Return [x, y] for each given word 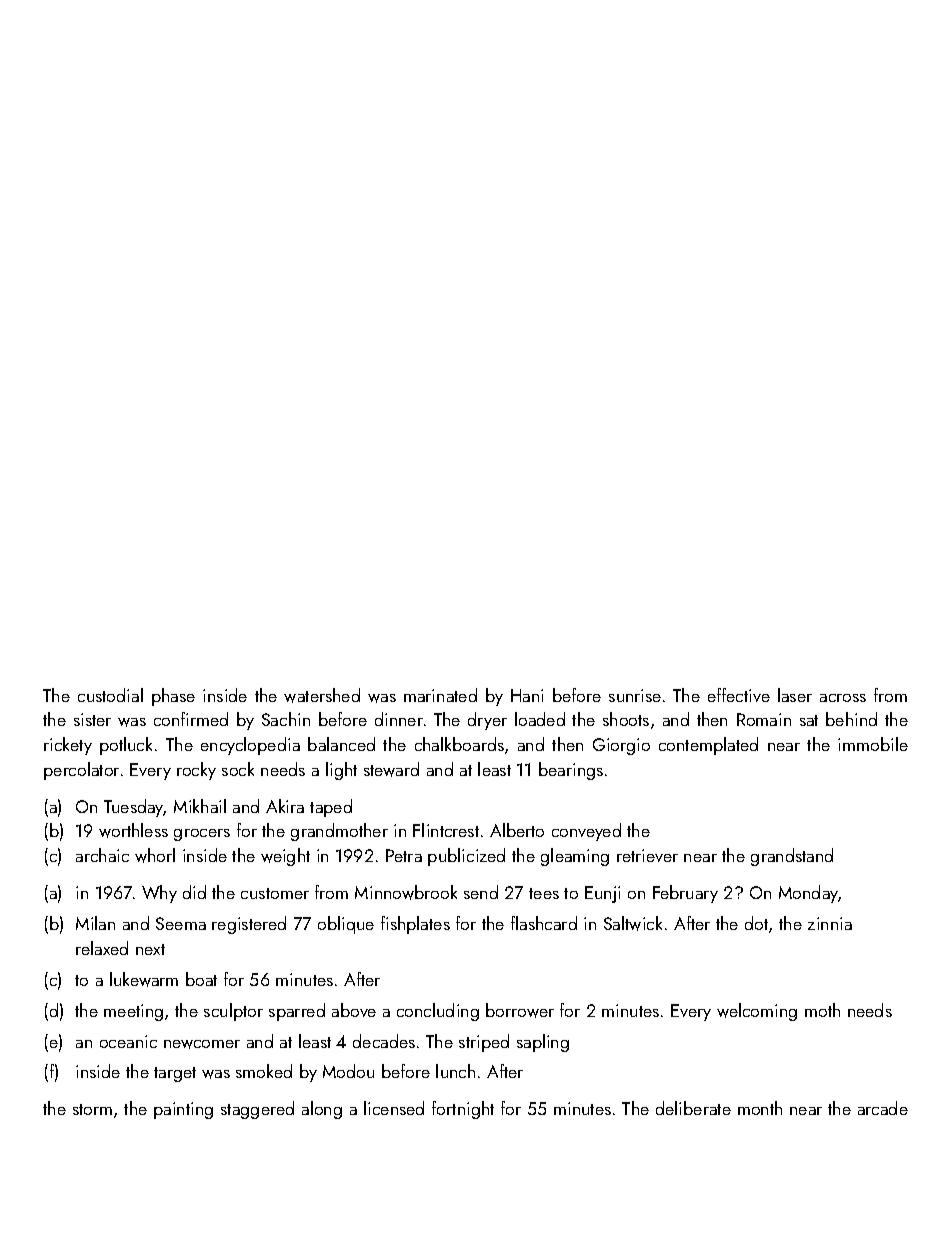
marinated [440, 695]
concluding [438, 1012]
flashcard [544, 923]
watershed [322, 695]
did [194, 892]
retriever [647, 855]
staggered [257, 1110]
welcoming [757, 1012]
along [322, 1110]
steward [391, 769]
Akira [285, 806]
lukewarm [144, 979]
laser [795, 695]
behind [851, 719]
